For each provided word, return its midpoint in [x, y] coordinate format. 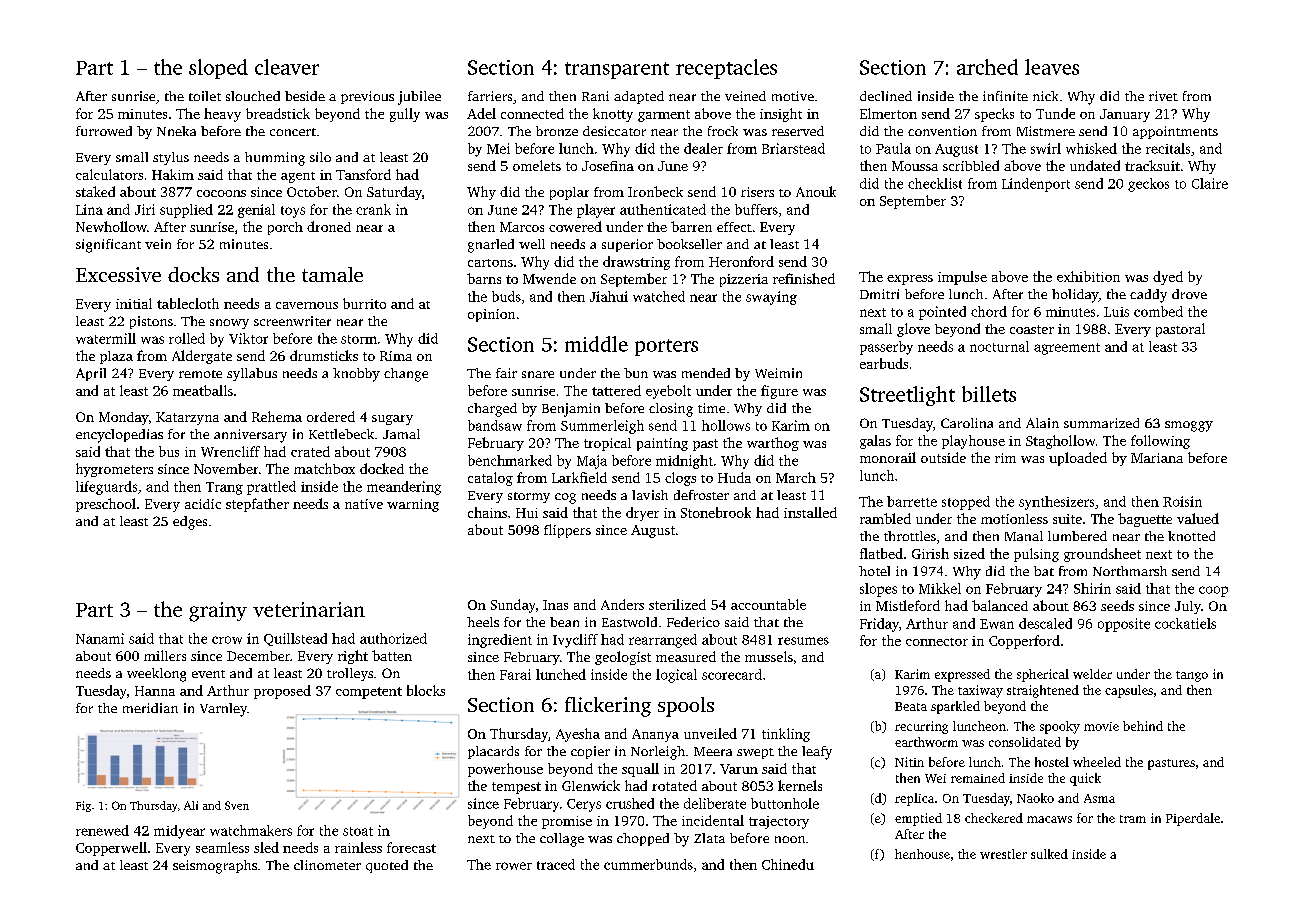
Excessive [118, 274]
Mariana [1157, 458]
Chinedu [788, 864]
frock [723, 131]
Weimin [778, 373]
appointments [1175, 132]
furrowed [104, 131]
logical [676, 676]
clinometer [327, 865]
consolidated [1025, 742]
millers [165, 655]
